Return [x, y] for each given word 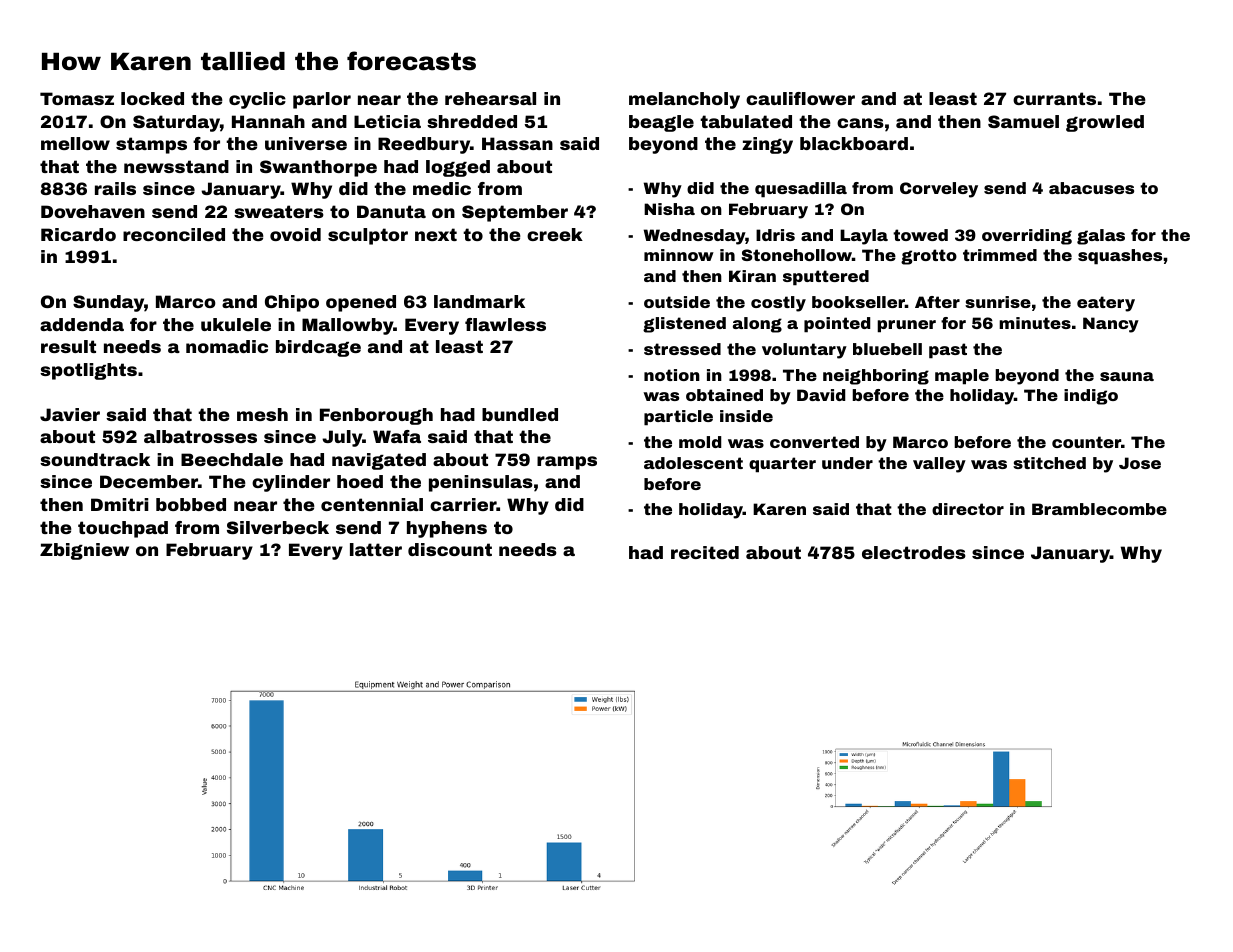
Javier [70, 414]
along [757, 325]
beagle [661, 123]
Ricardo [78, 234]
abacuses [1091, 188]
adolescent [693, 463]
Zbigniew [84, 551]
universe [306, 143]
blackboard [854, 143]
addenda [82, 324]
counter [1086, 442]
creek [555, 234]
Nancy [1111, 325]
